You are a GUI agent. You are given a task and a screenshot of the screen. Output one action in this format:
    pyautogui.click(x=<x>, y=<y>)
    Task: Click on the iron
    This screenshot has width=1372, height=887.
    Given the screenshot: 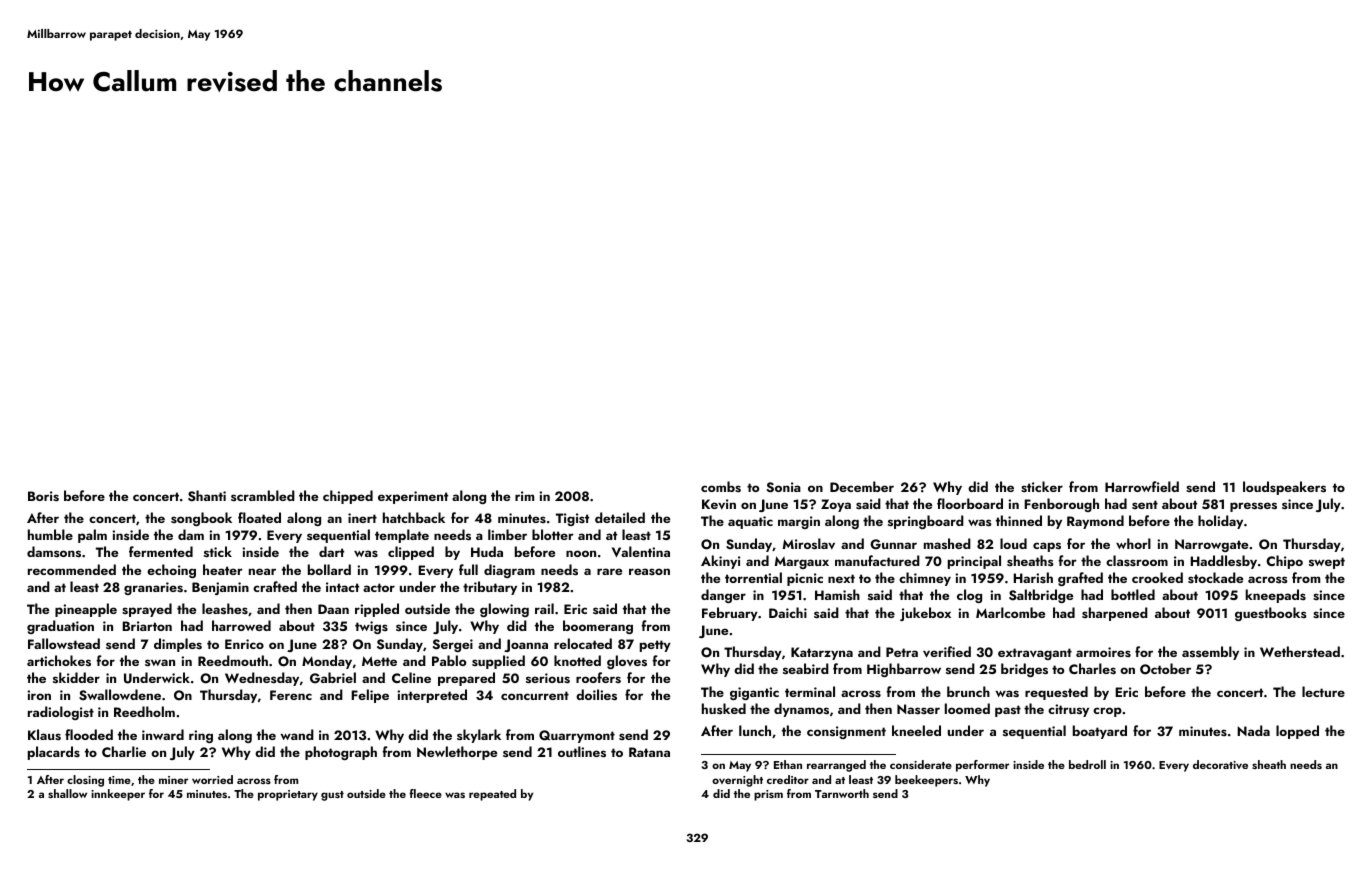 What is the action you would take?
    pyautogui.click(x=39, y=695)
